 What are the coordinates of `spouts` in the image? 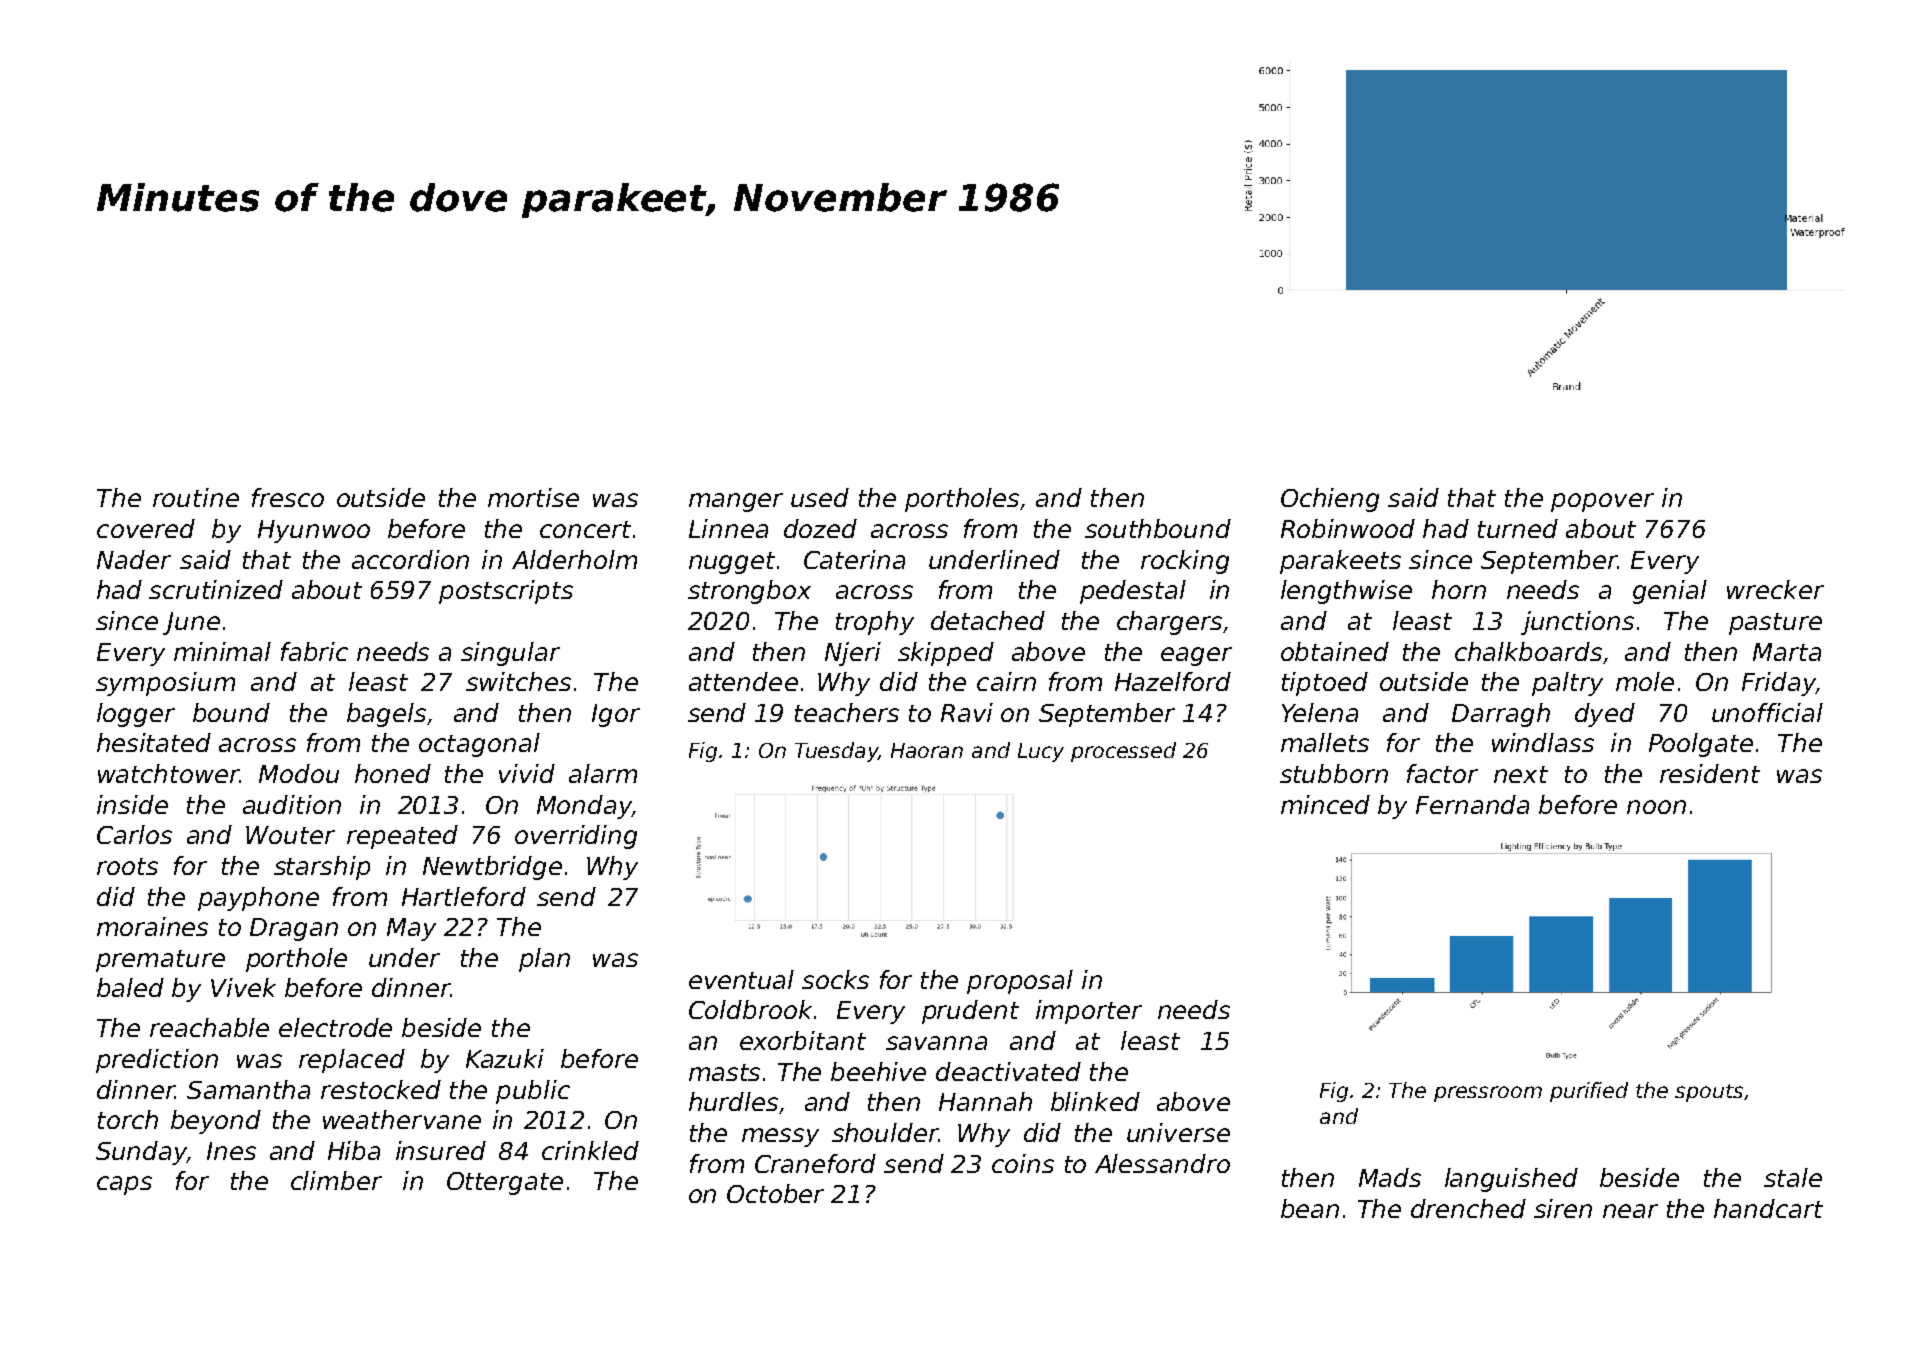 It's located at (1709, 1093).
